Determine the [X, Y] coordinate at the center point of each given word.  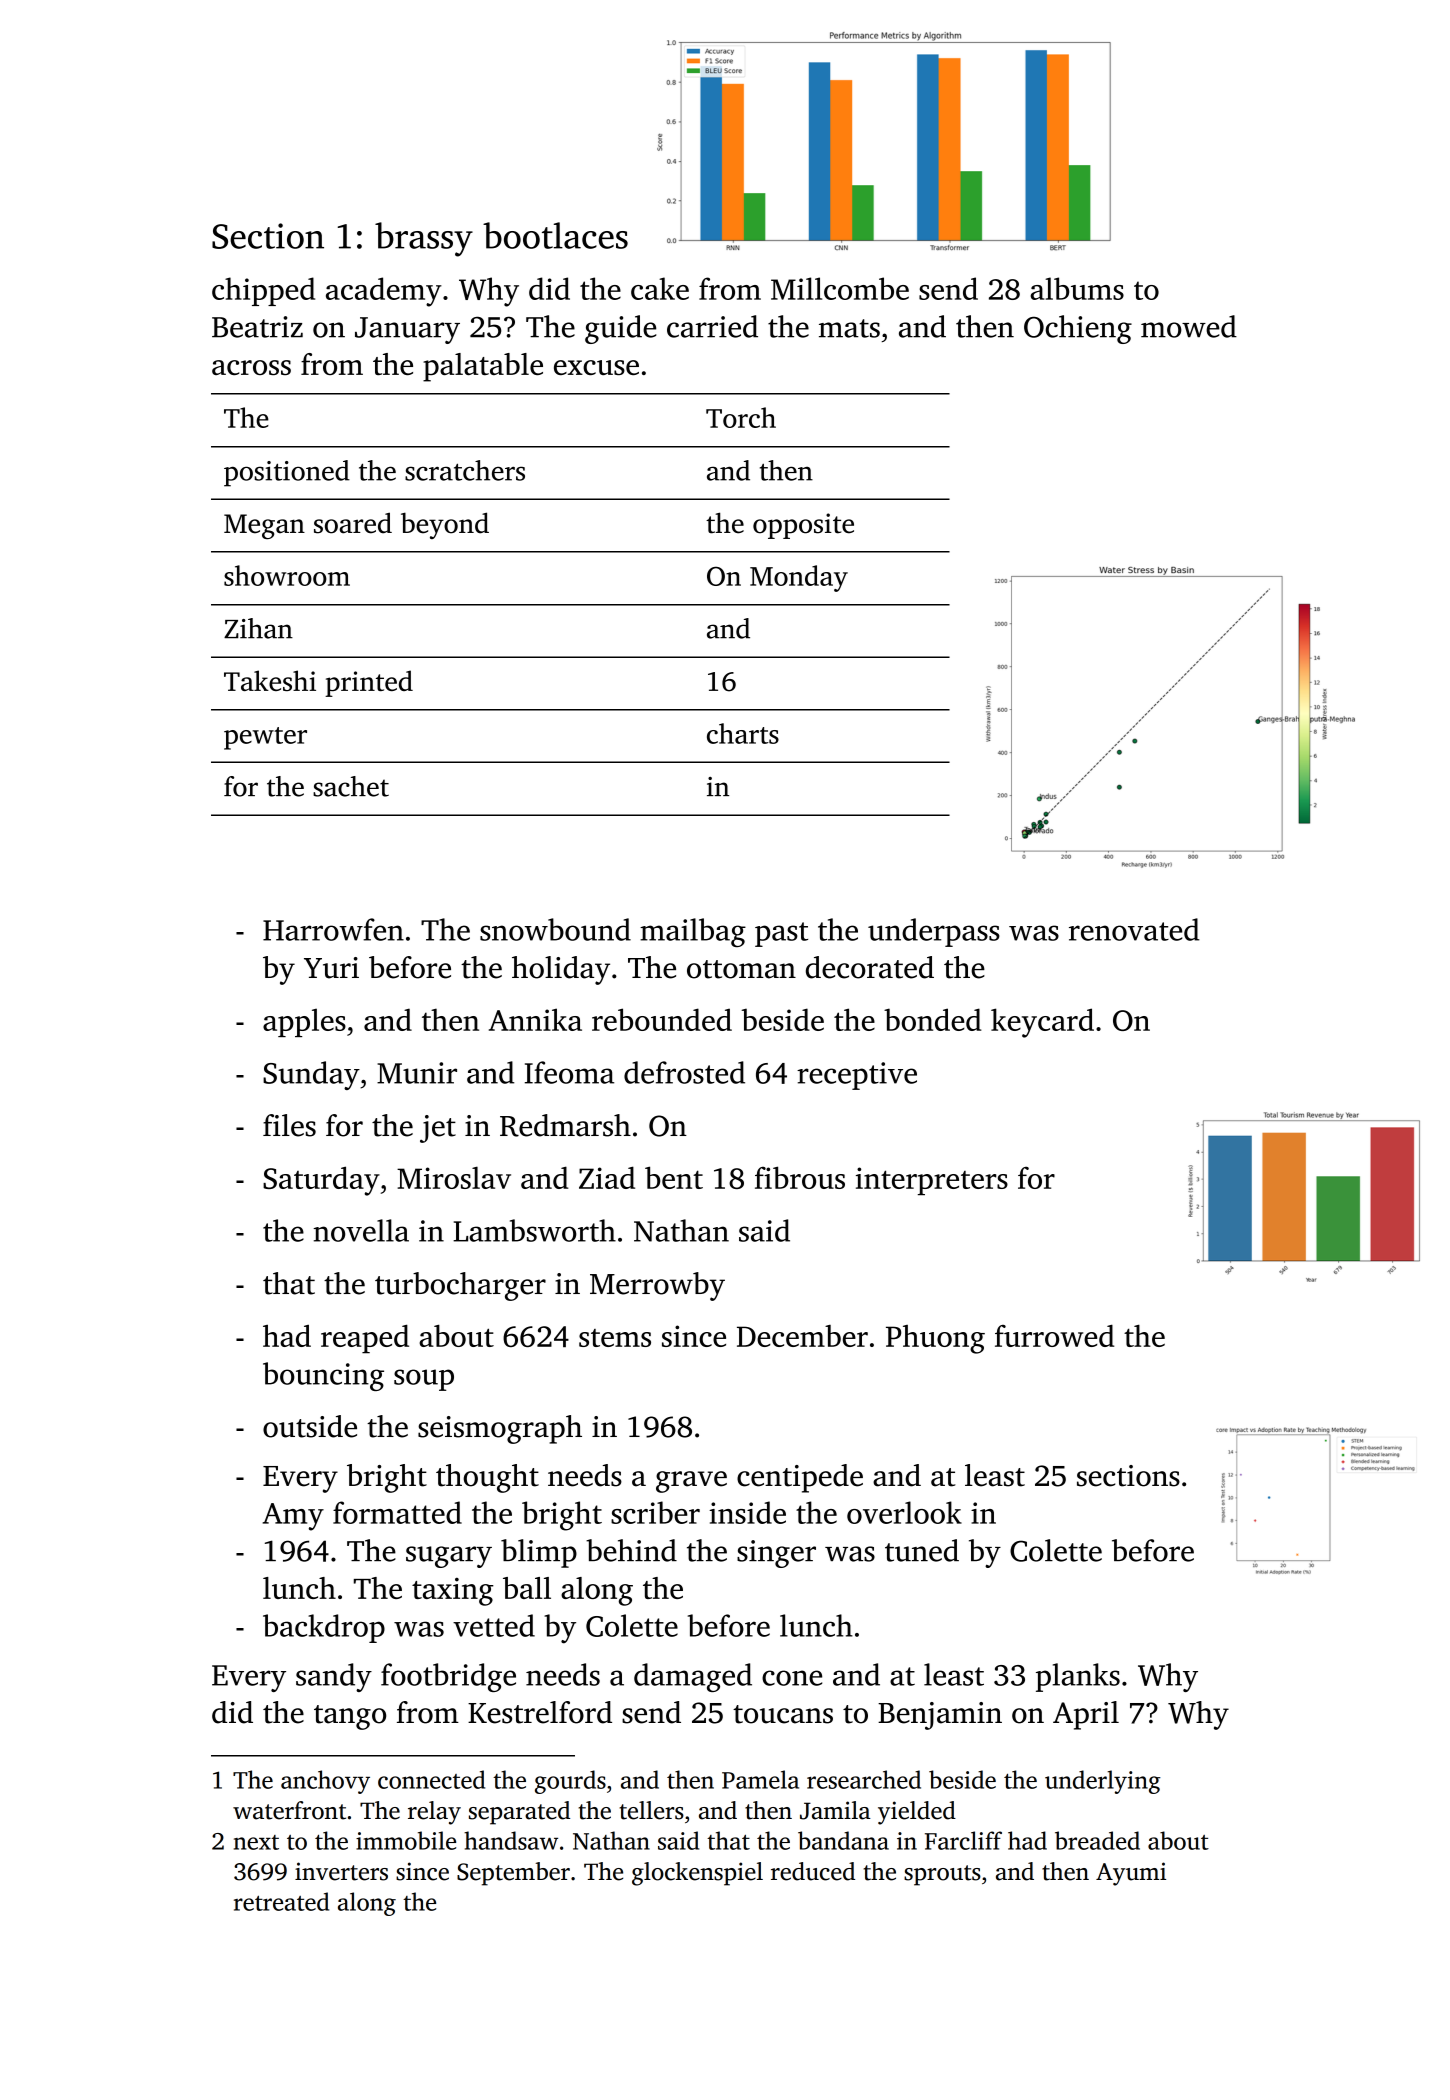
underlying [1103, 1782]
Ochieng [1078, 329]
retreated [281, 1901]
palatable [483, 367]
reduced [813, 1871]
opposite [803, 526]
